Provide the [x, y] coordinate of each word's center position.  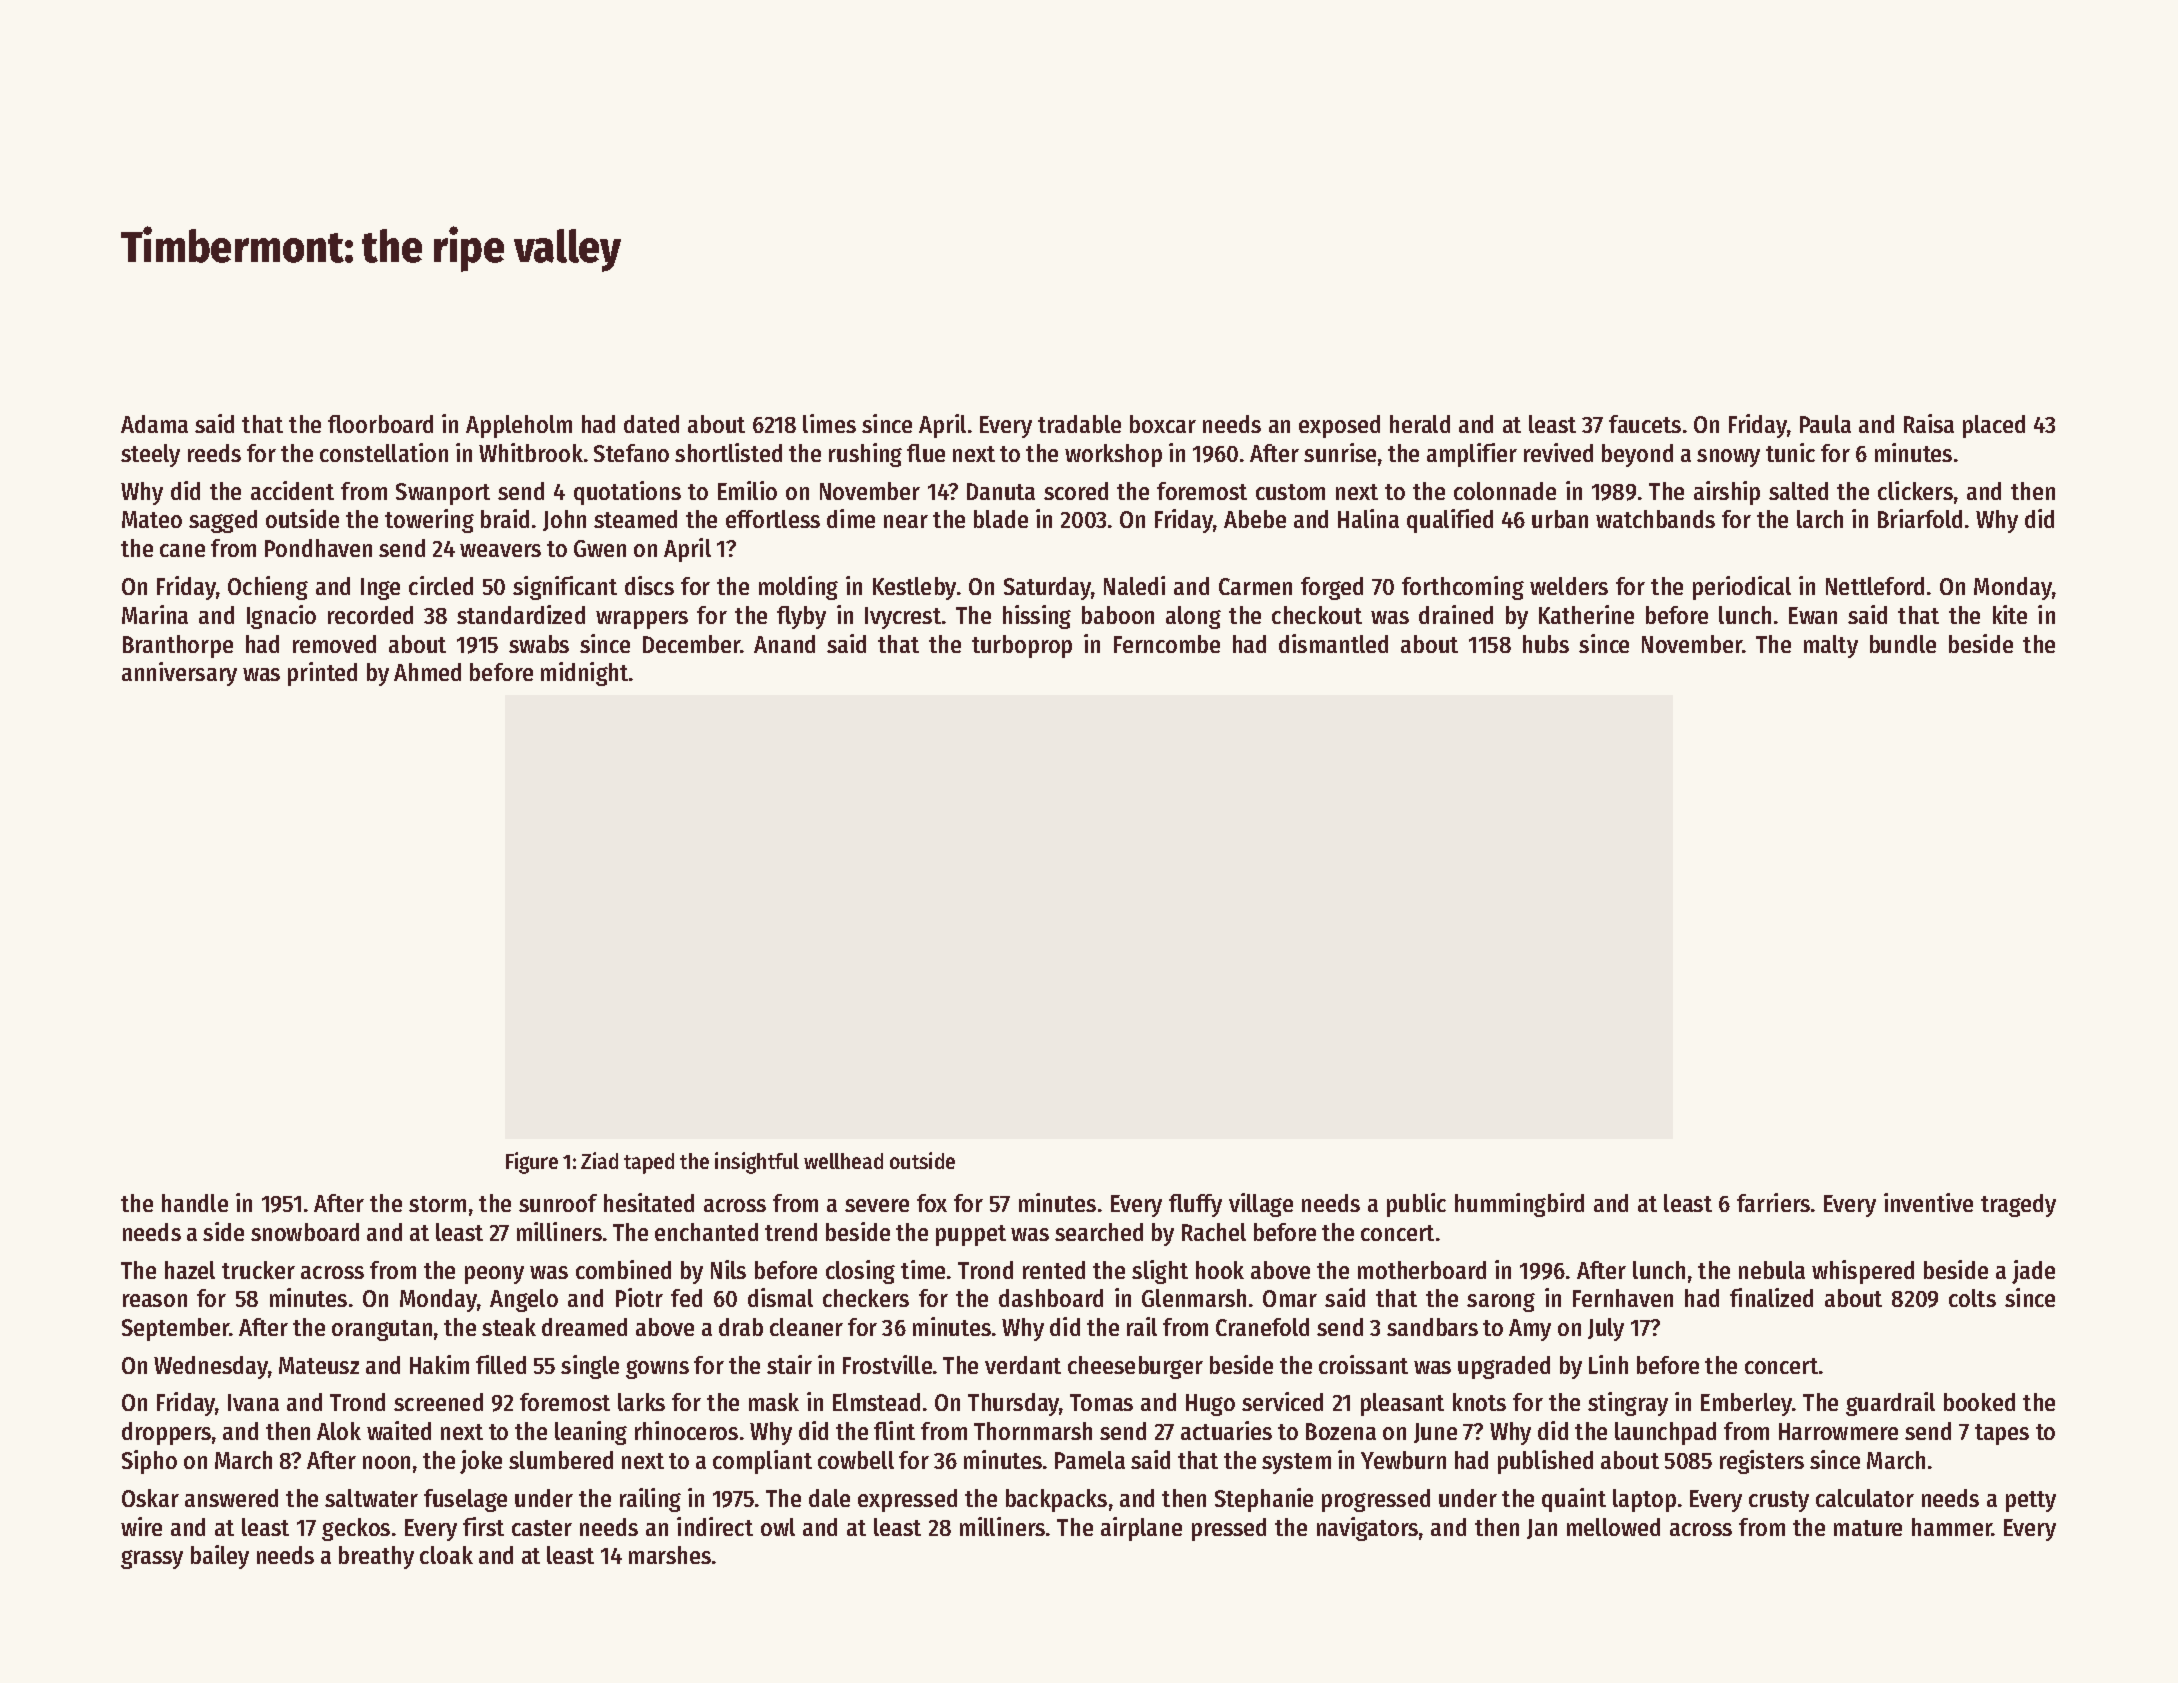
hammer [1952, 1527]
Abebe [1255, 519]
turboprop [1022, 646]
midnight [584, 674]
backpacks [1056, 1500]
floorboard [380, 424]
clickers [1915, 490]
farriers [1773, 1202]
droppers [166, 1433]
